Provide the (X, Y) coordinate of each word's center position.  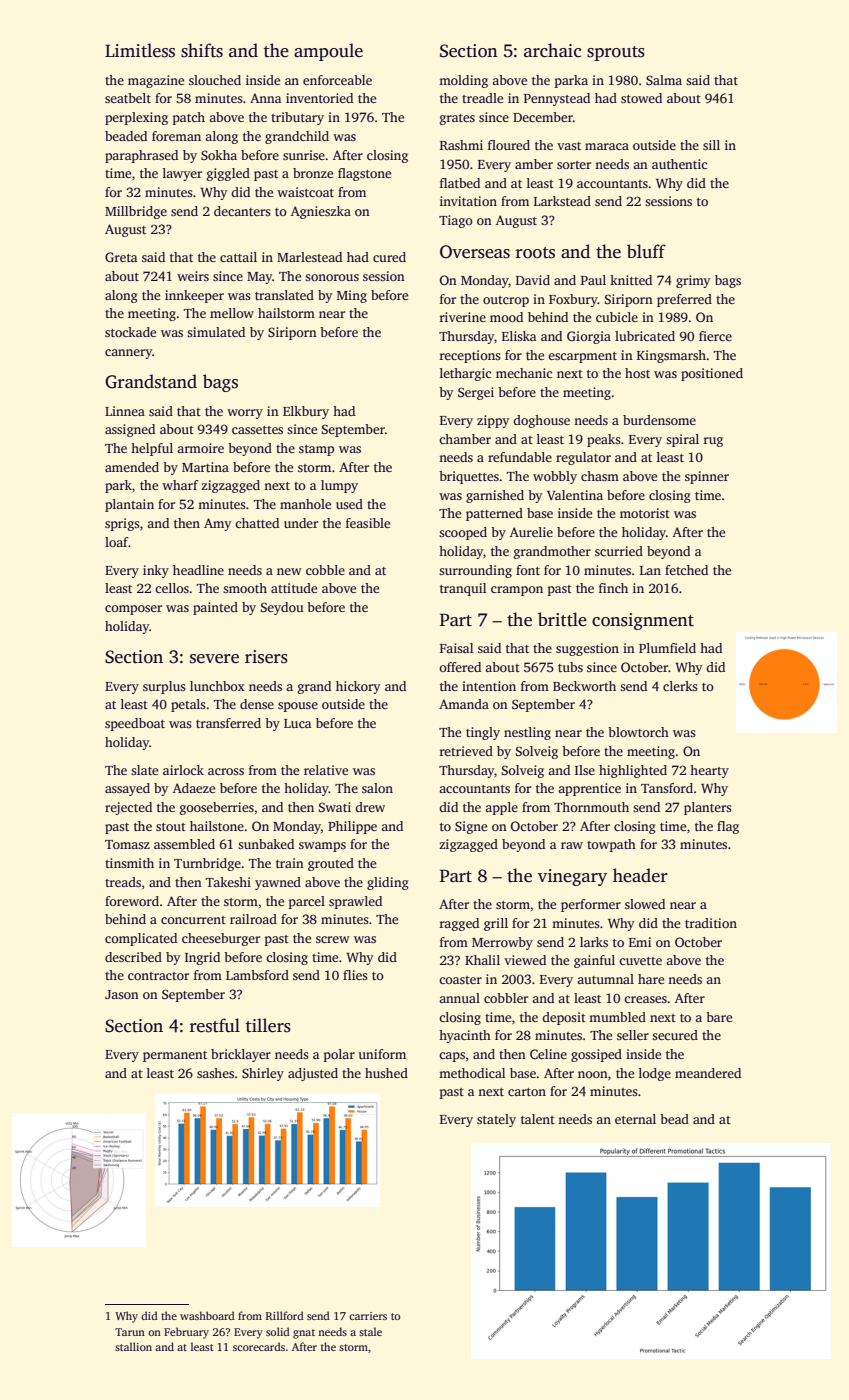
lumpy (339, 486)
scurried (619, 551)
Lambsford (257, 975)
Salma (664, 80)
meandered (708, 1073)
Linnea (125, 411)
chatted (257, 523)
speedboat (135, 724)
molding (463, 81)
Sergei (476, 393)
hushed (386, 1073)
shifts (202, 50)
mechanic (524, 373)
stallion (133, 1346)
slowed (645, 904)
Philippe (352, 827)
